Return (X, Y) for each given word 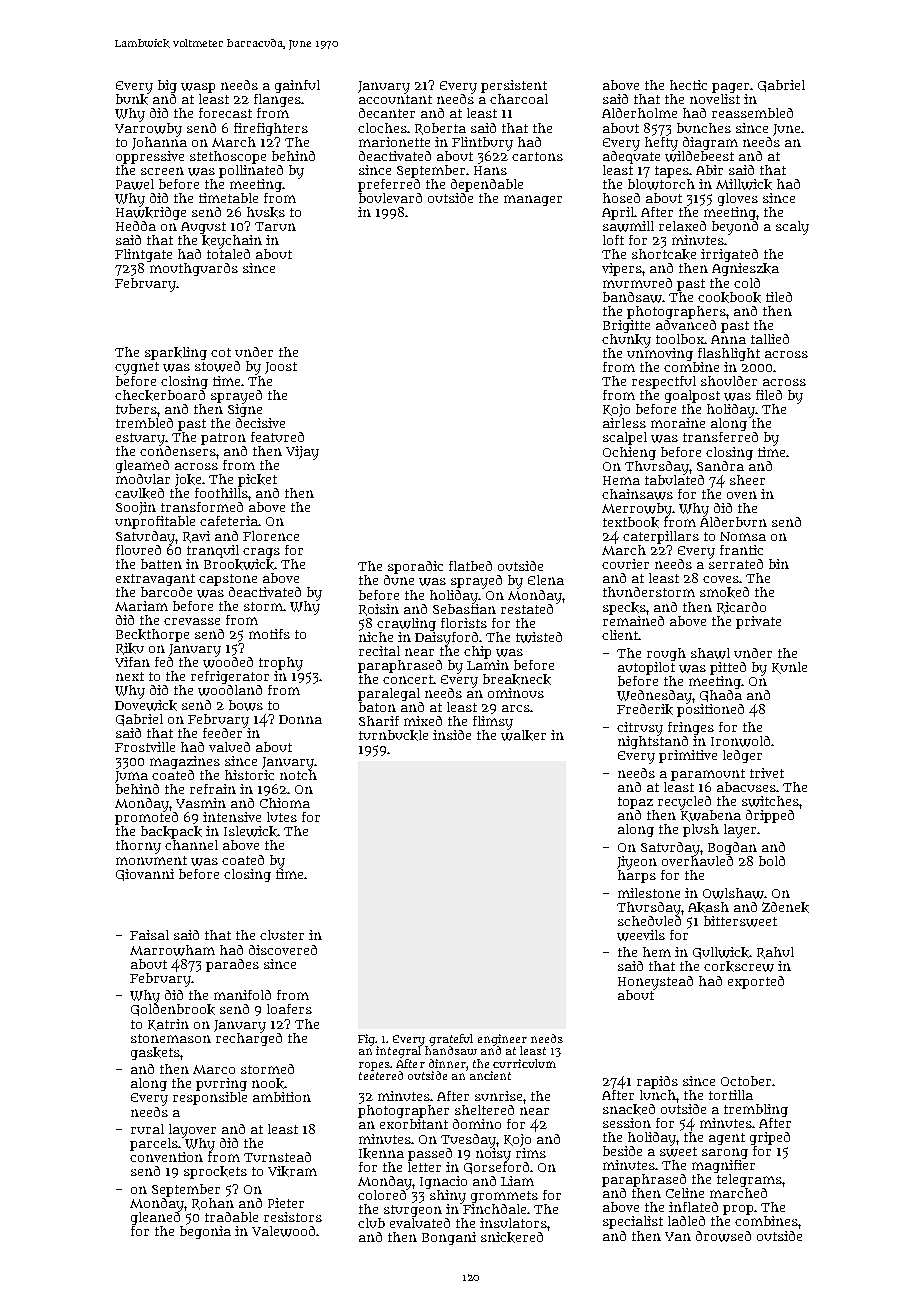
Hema (621, 480)
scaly (792, 228)
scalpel (625, 438)
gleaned (155, 1218)
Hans (490, 170)
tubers (136, 409)
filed (769, 395)
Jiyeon (637, 863)
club (371, 1223)
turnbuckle (393, 735)
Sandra (720, 466)
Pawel (135, 184)
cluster (282, 935)
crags (261, 553)
